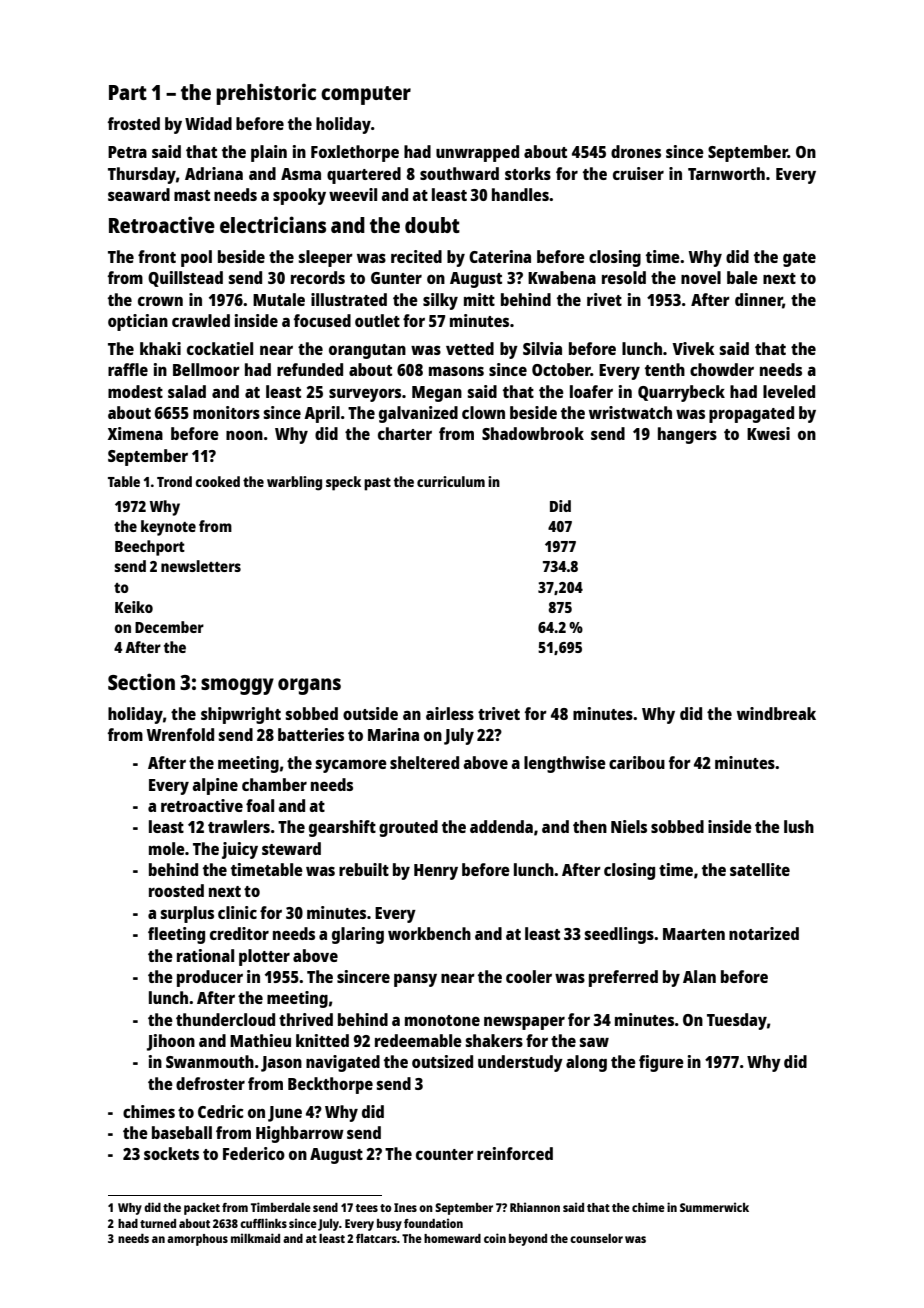 This screenshot has height=1308, width=924. I want to click on glaring, so click(358, 935).
